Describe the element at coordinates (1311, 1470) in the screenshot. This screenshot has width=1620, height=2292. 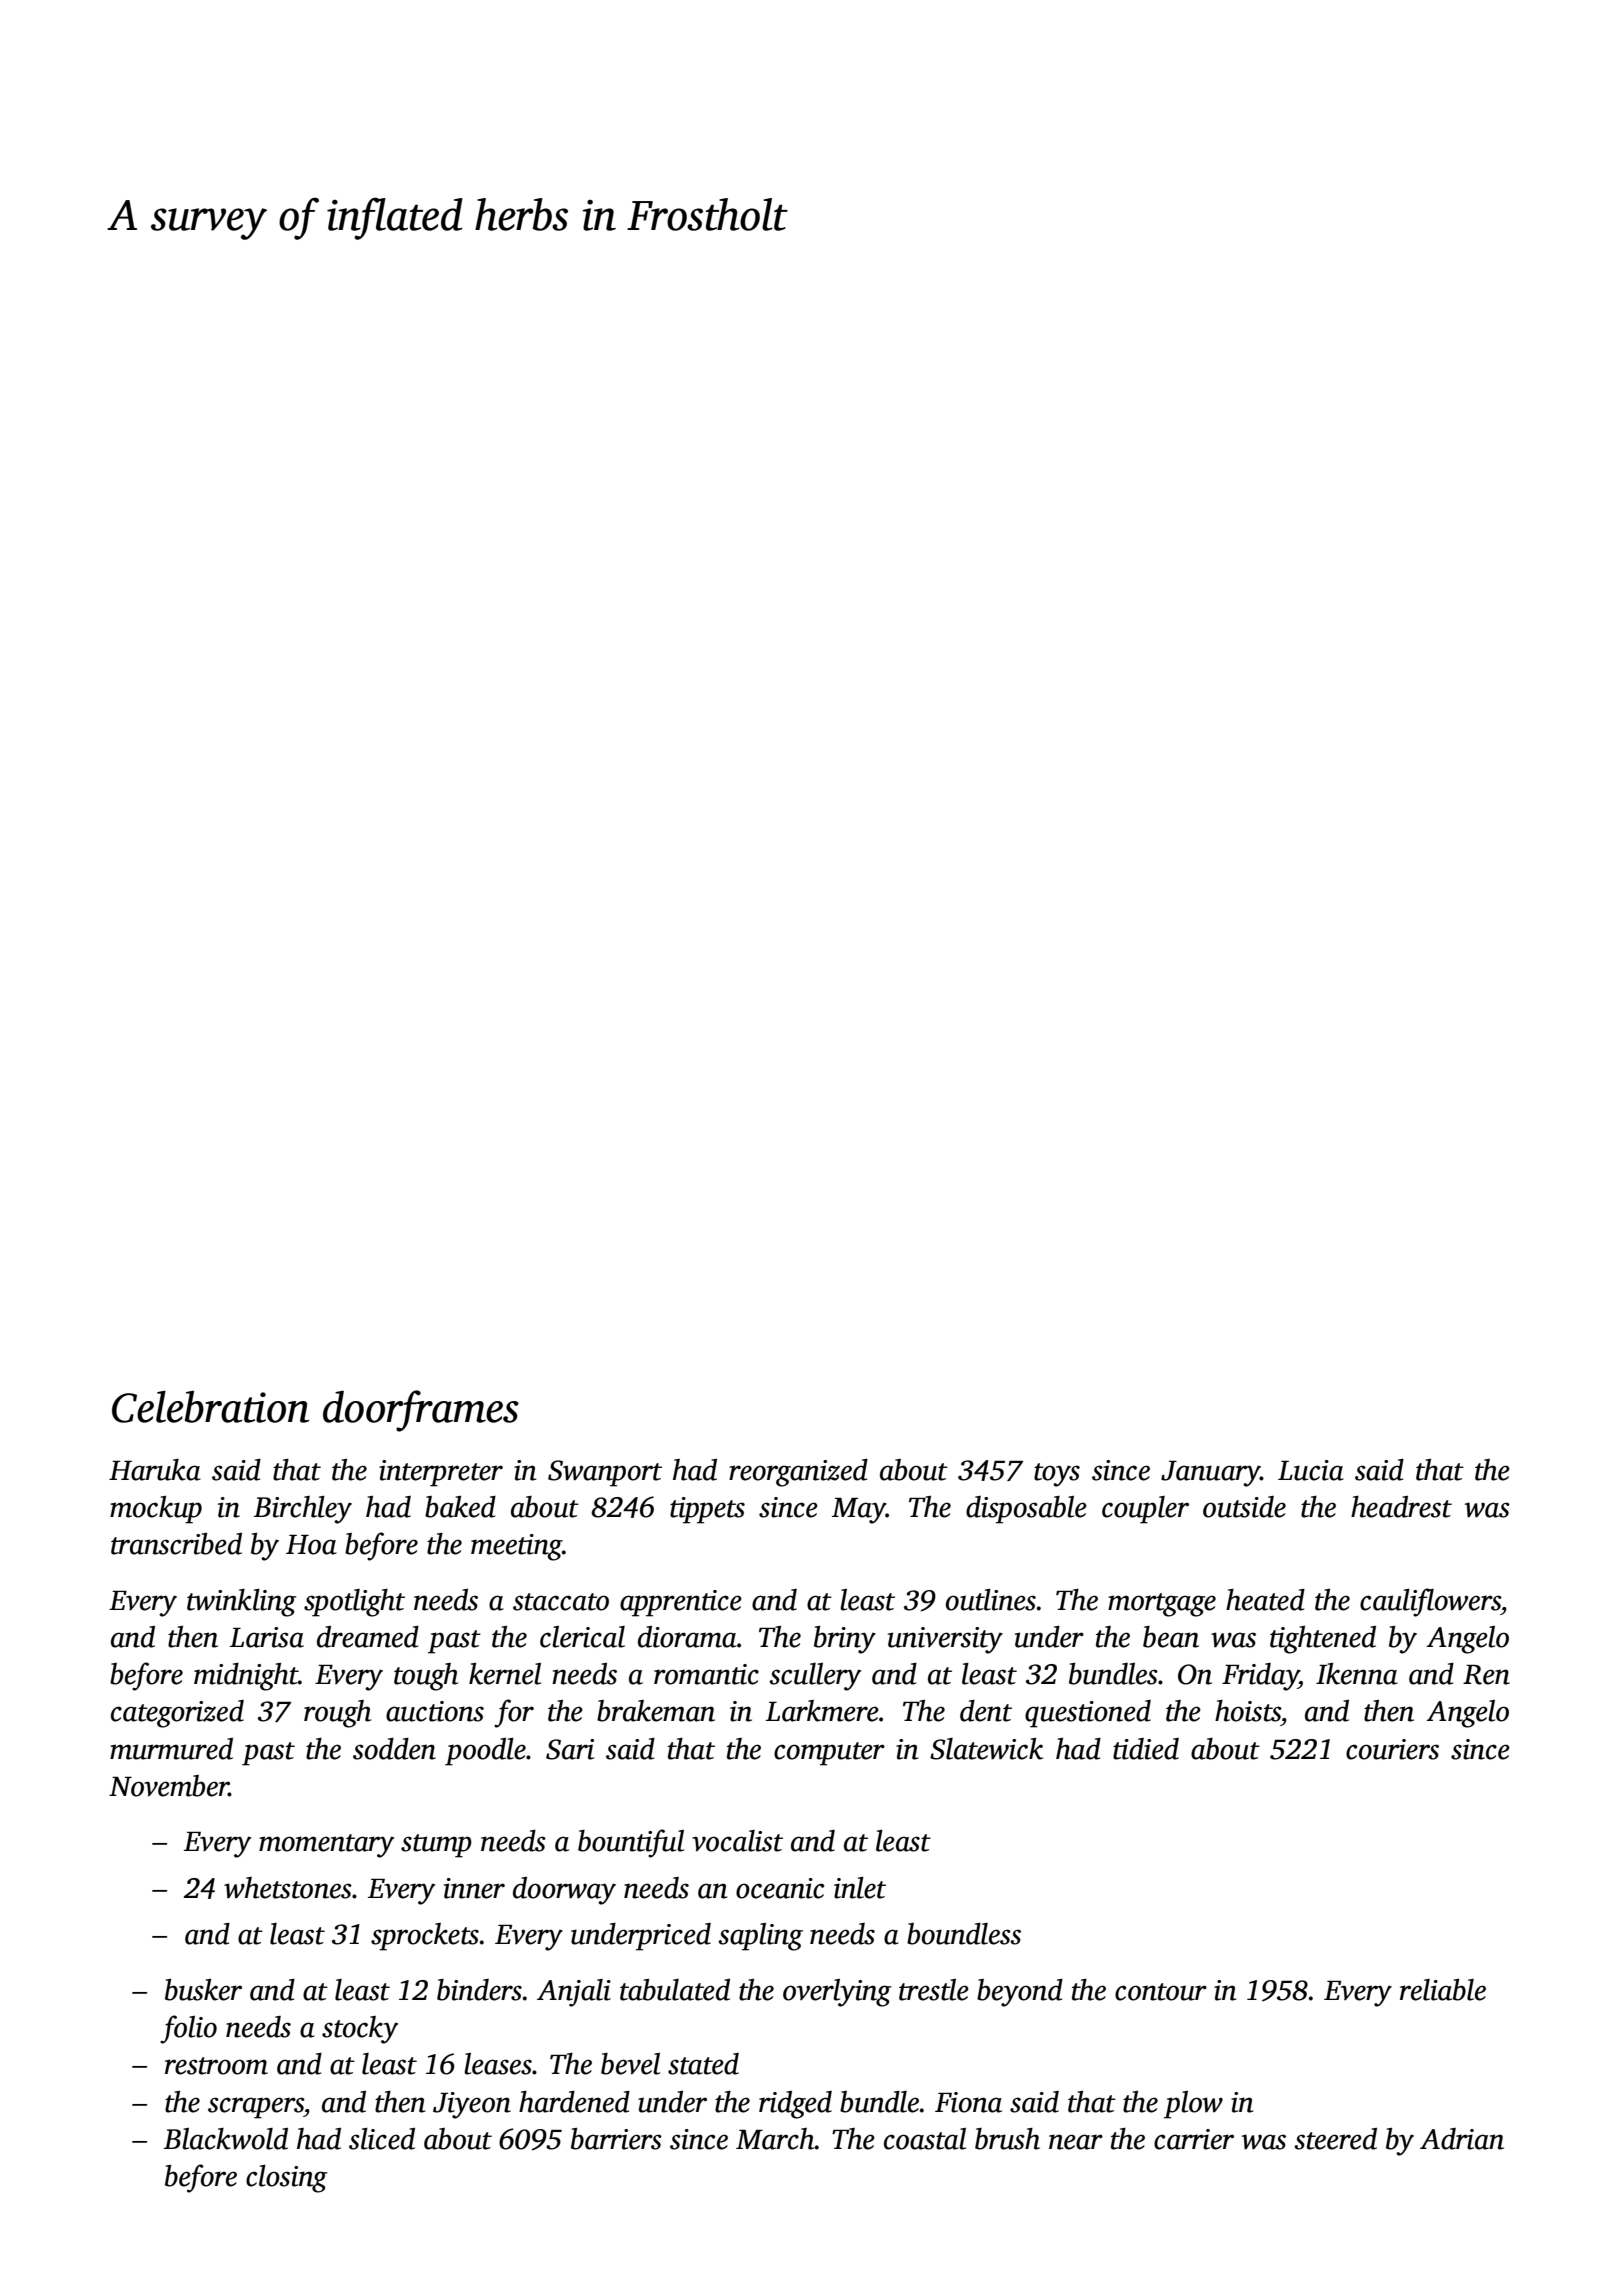
I see `Lucia` at that location.
